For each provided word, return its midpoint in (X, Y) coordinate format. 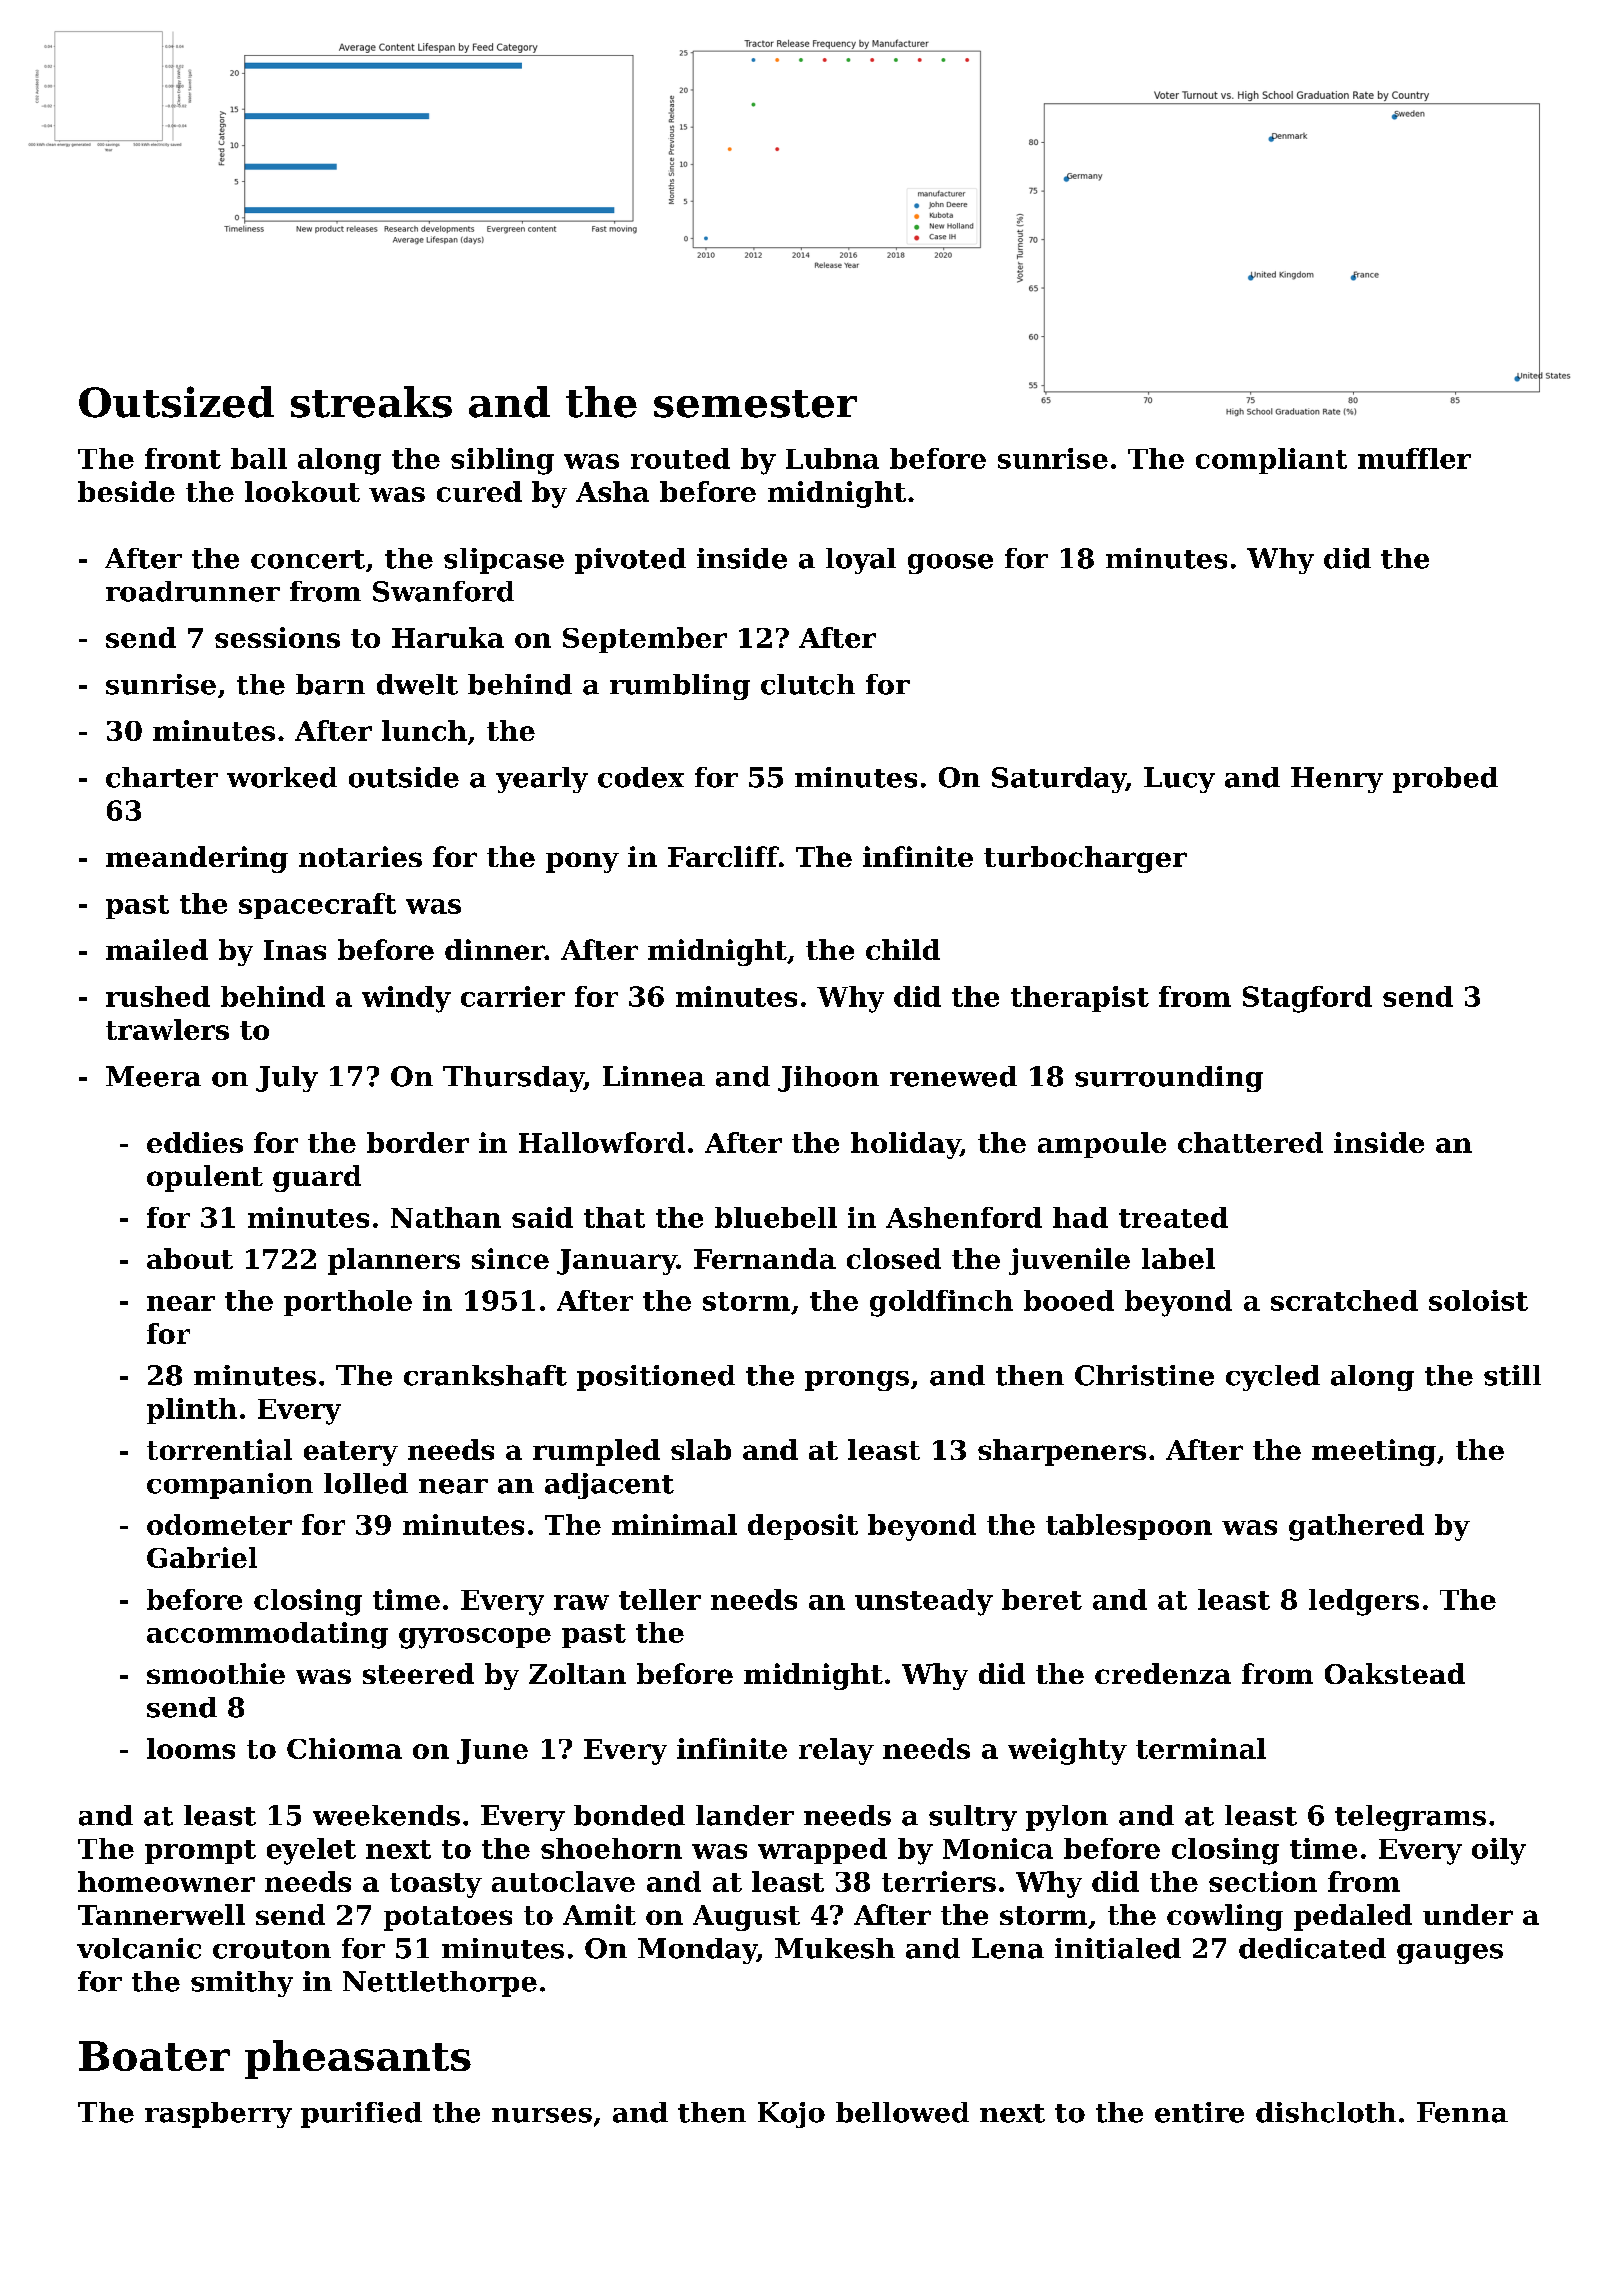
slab (701, 1449)
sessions (277, 637)
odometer (219, 1524)
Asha (612, 491)
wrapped (822, 1851)
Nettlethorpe (440, 1984)
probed (1445, 780)
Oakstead (1395, 1673)
